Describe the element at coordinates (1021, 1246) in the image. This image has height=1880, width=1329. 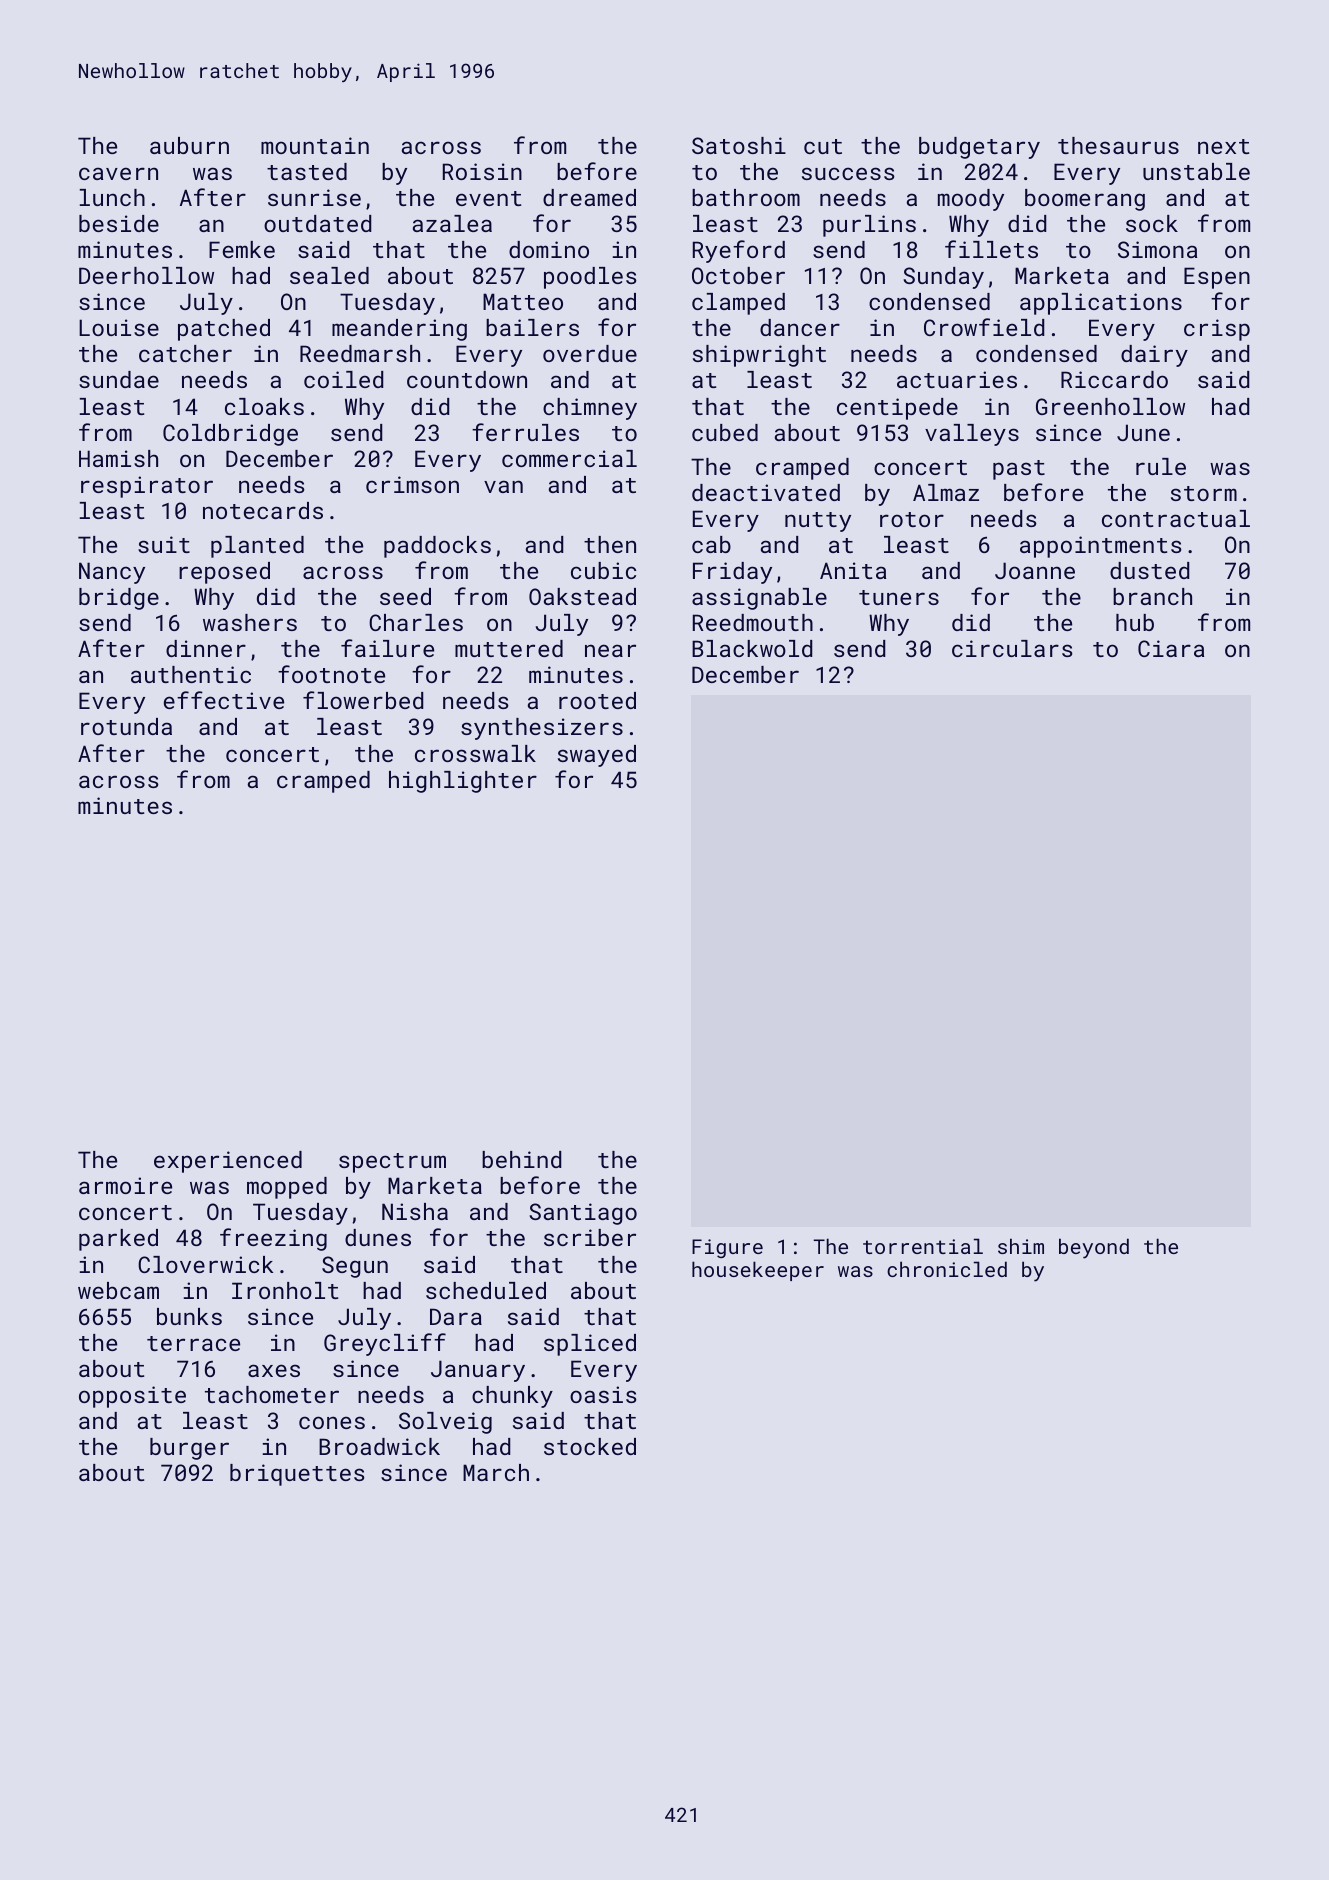
I see `shim` at that location.
